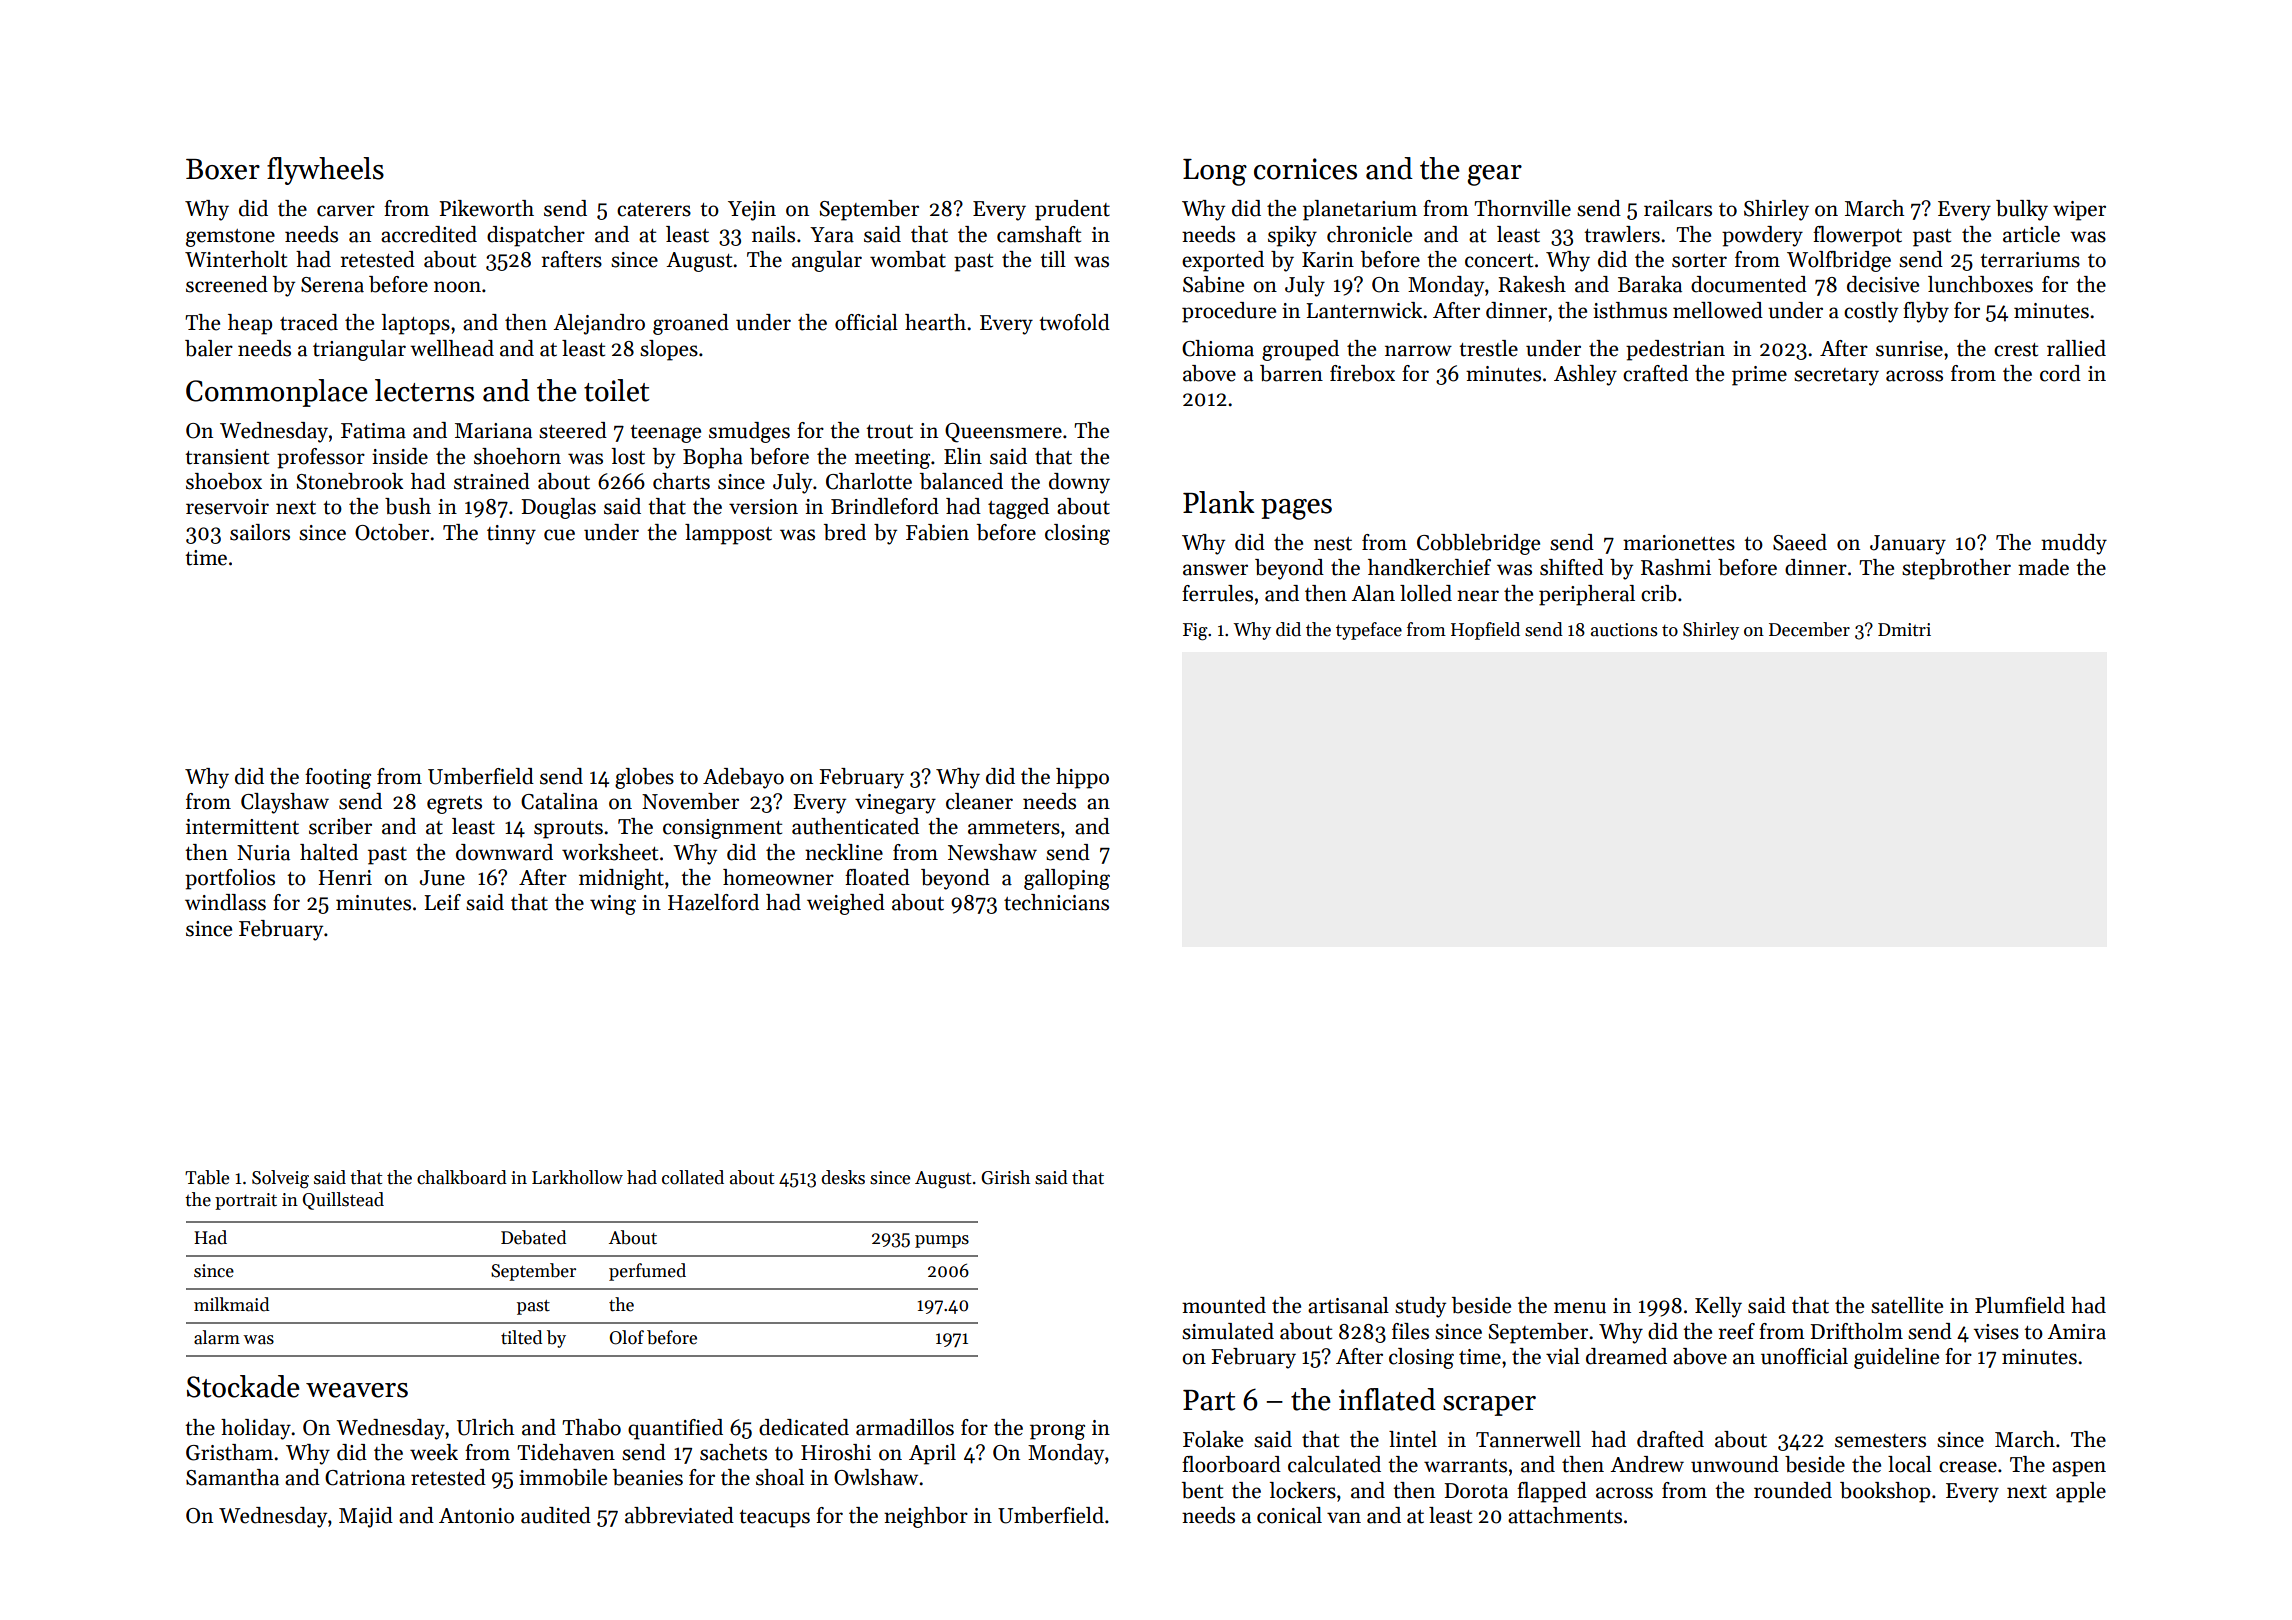  What do you see at coordinates (1053, 259) in the document?
I see `till` at bounding box center [1053, 259].
